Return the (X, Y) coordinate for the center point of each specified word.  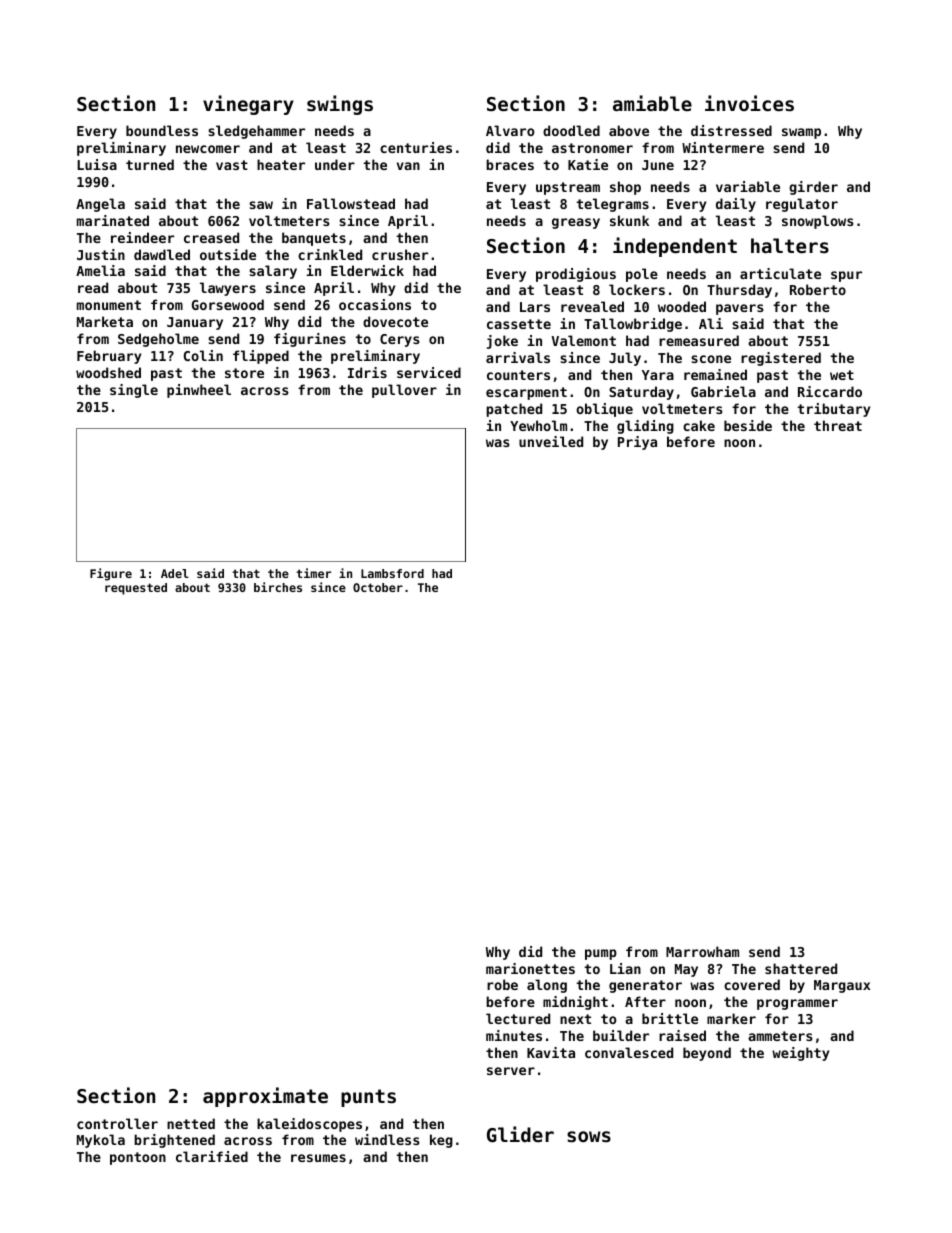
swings (340, 105)
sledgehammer (256, 132)
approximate (265, 1097)
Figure (111, 574)
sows (589, 1137)
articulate (780, 273)
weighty (800, 1054)
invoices (749, 103)
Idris (367, 372)
